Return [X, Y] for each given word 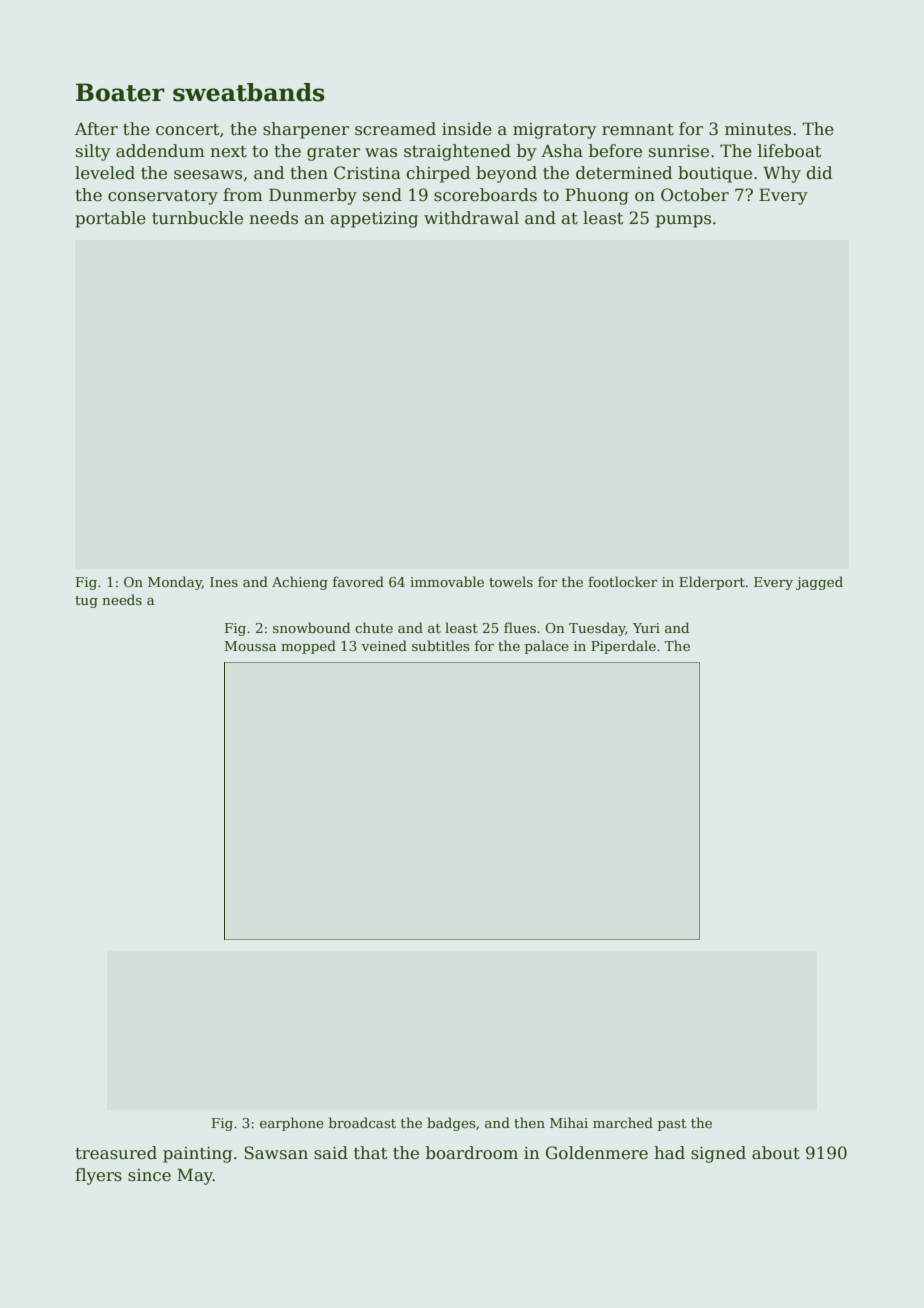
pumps [683, 221]
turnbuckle [197, 218]
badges [451, 1124]
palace [547, 647]
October [695, 195]
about [776, 1153]
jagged [819, 583]
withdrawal [471, 218]
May [195, 1176]
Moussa [250, 646]
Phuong [597, 196]
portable [110, 219]
